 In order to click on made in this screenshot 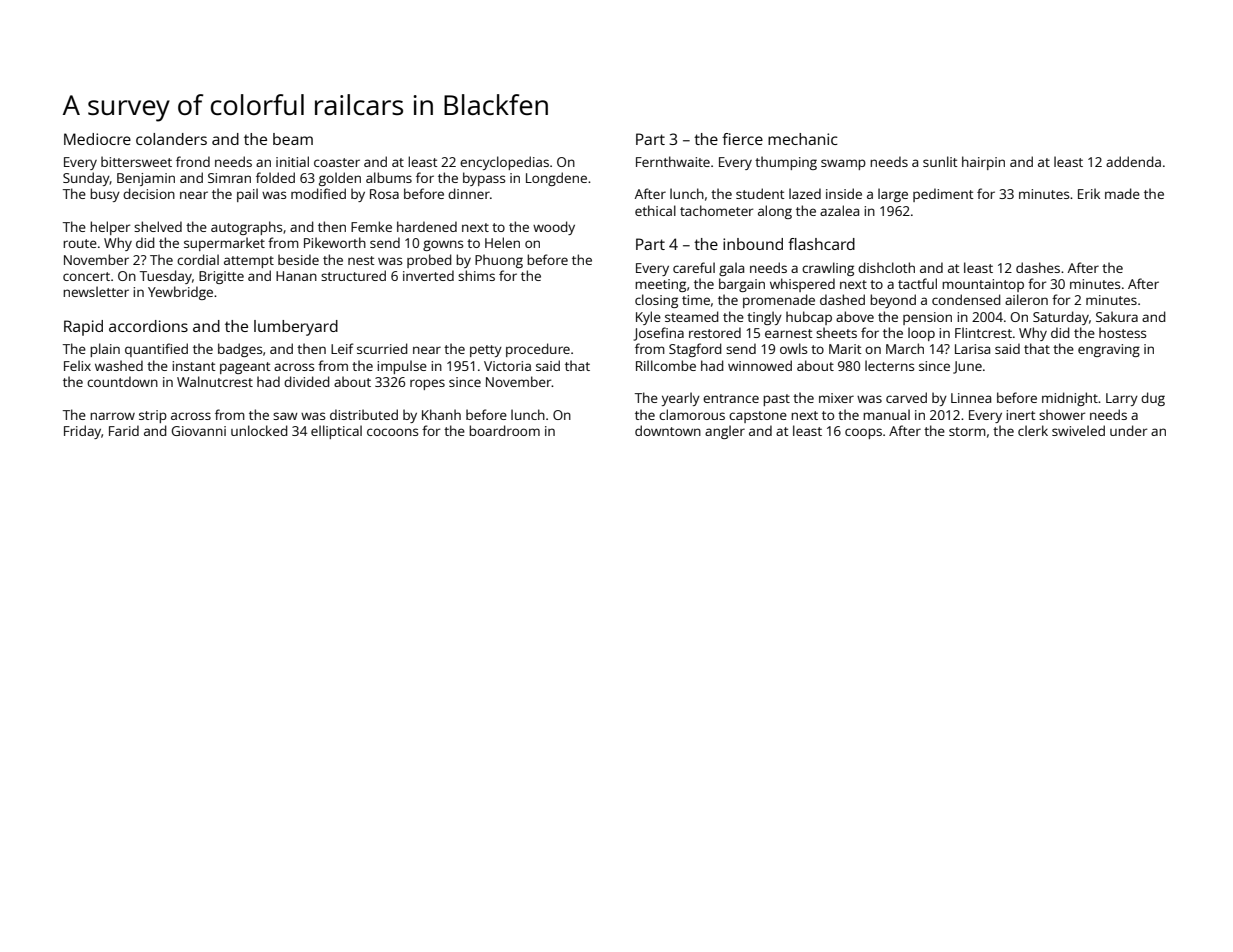, I will do `click(1122, 193)`.
